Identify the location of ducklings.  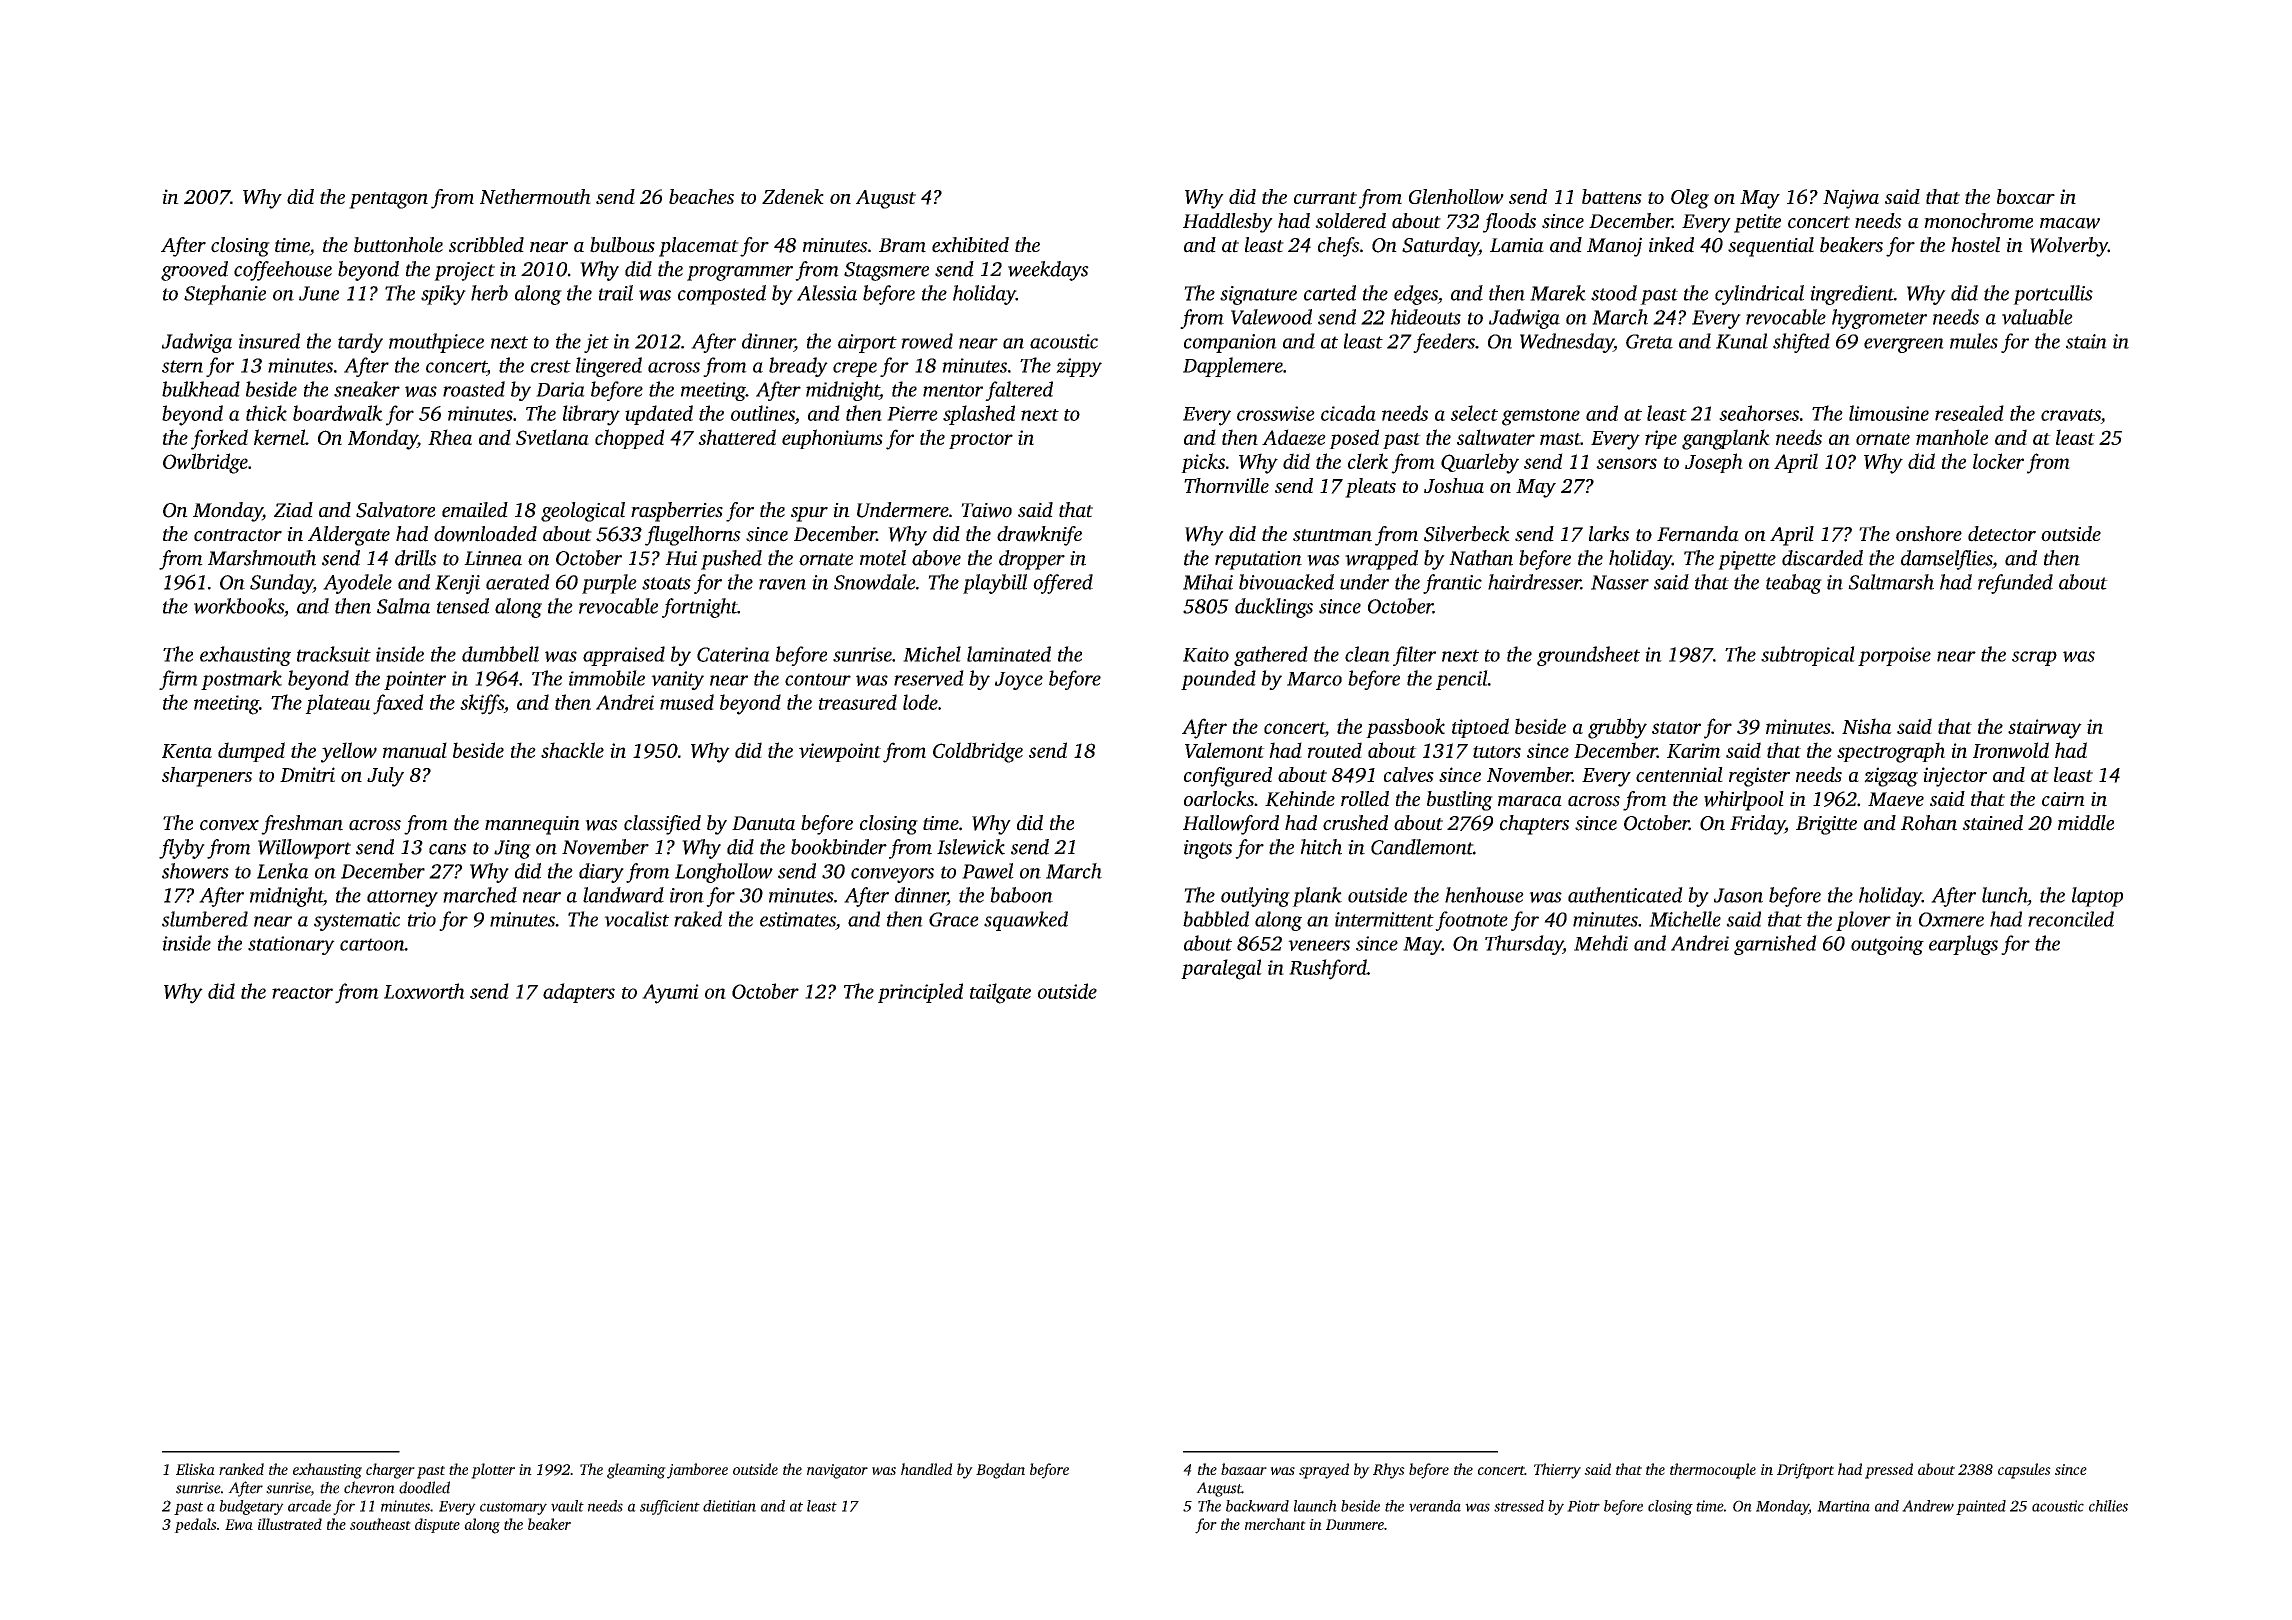
(1274, 608).
